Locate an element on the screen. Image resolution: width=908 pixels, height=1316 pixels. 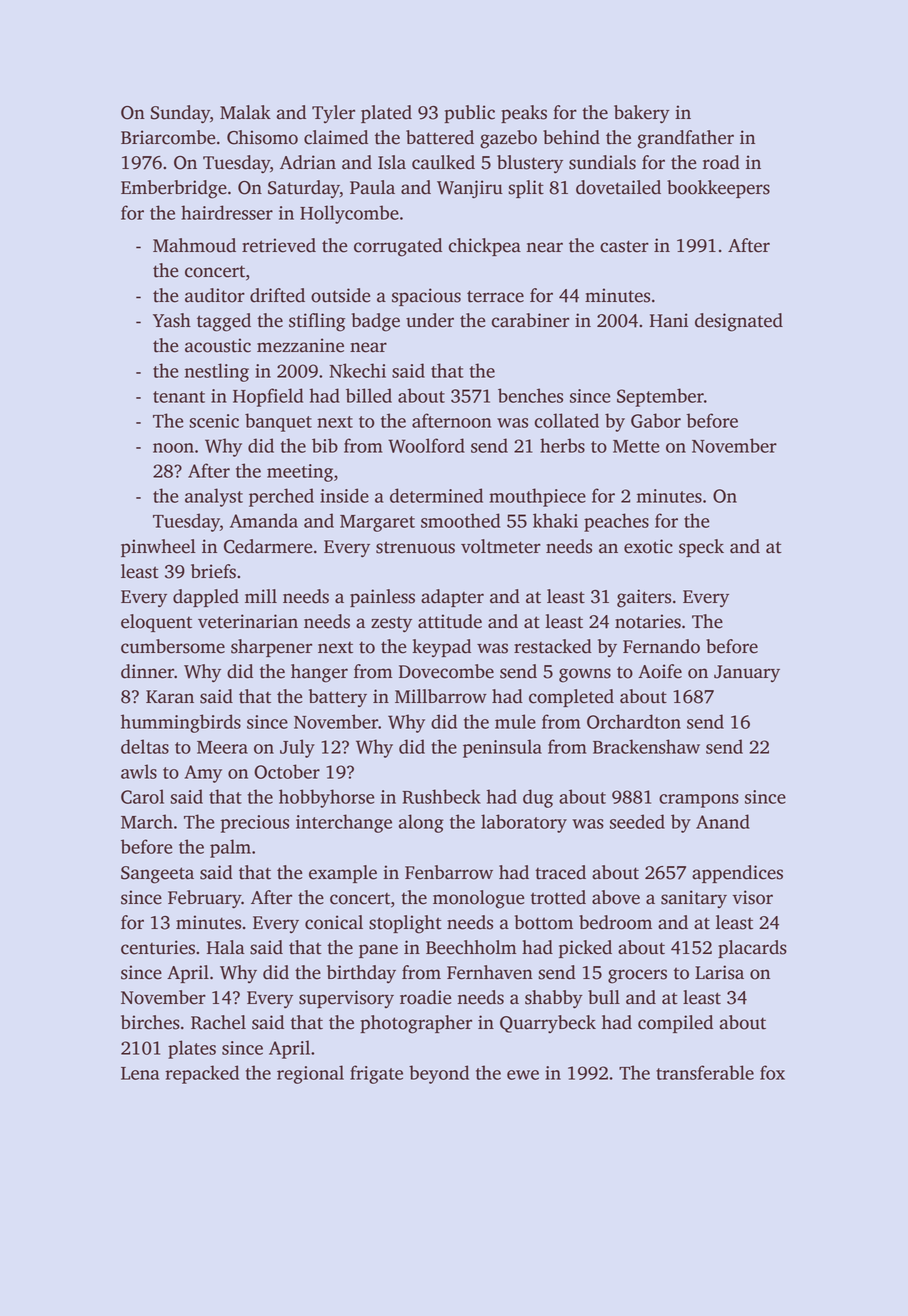
laboratory is located at coordinates (524, 823).
